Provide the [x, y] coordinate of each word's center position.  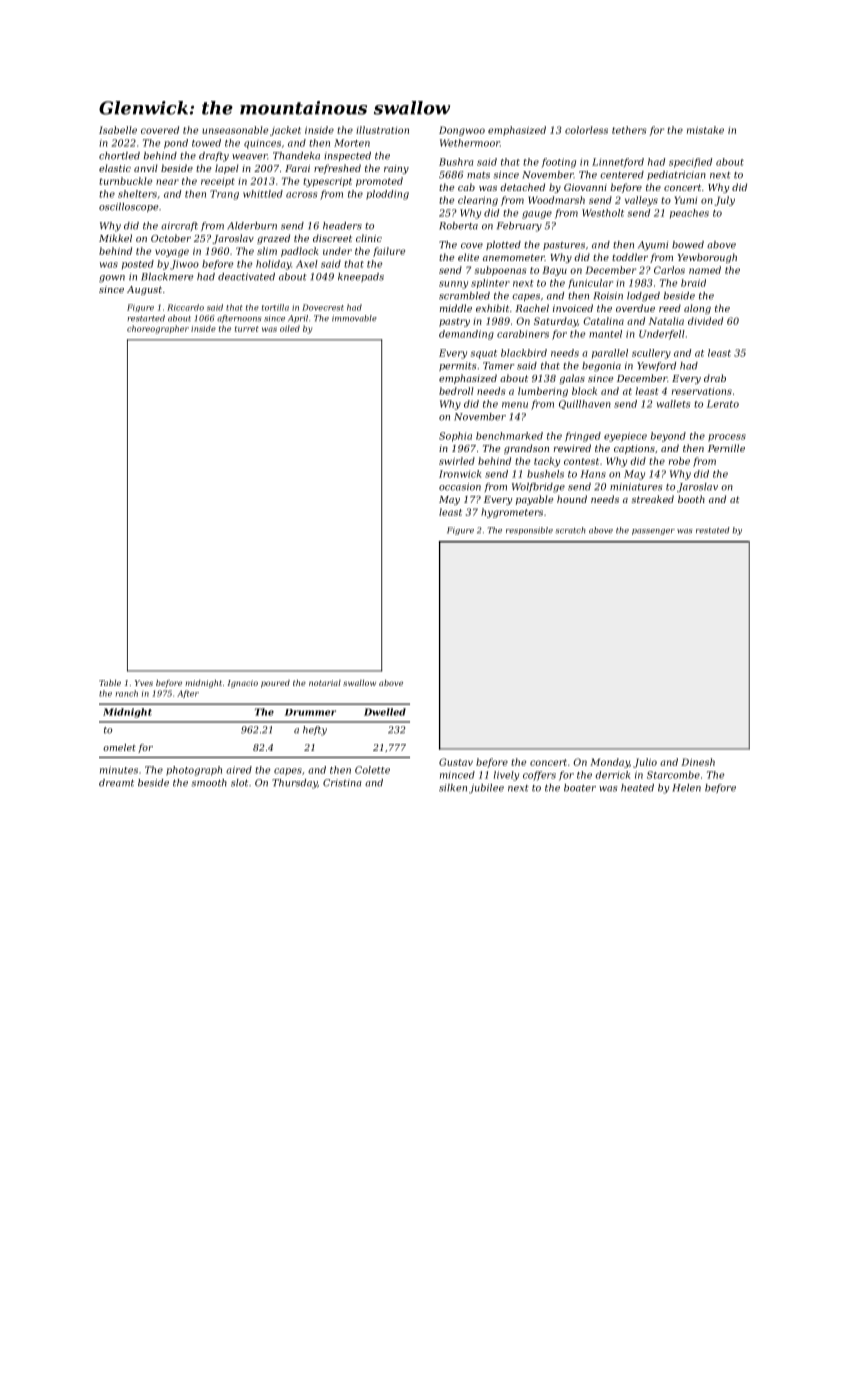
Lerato [723, 404]
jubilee [486, 789]
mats [478, 175]
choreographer [158, 329]
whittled [263, 194]
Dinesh [698, 762]
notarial [325, 683]
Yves [144, 683]
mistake [705, 130]
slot [239, 783]
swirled [457, 461]
